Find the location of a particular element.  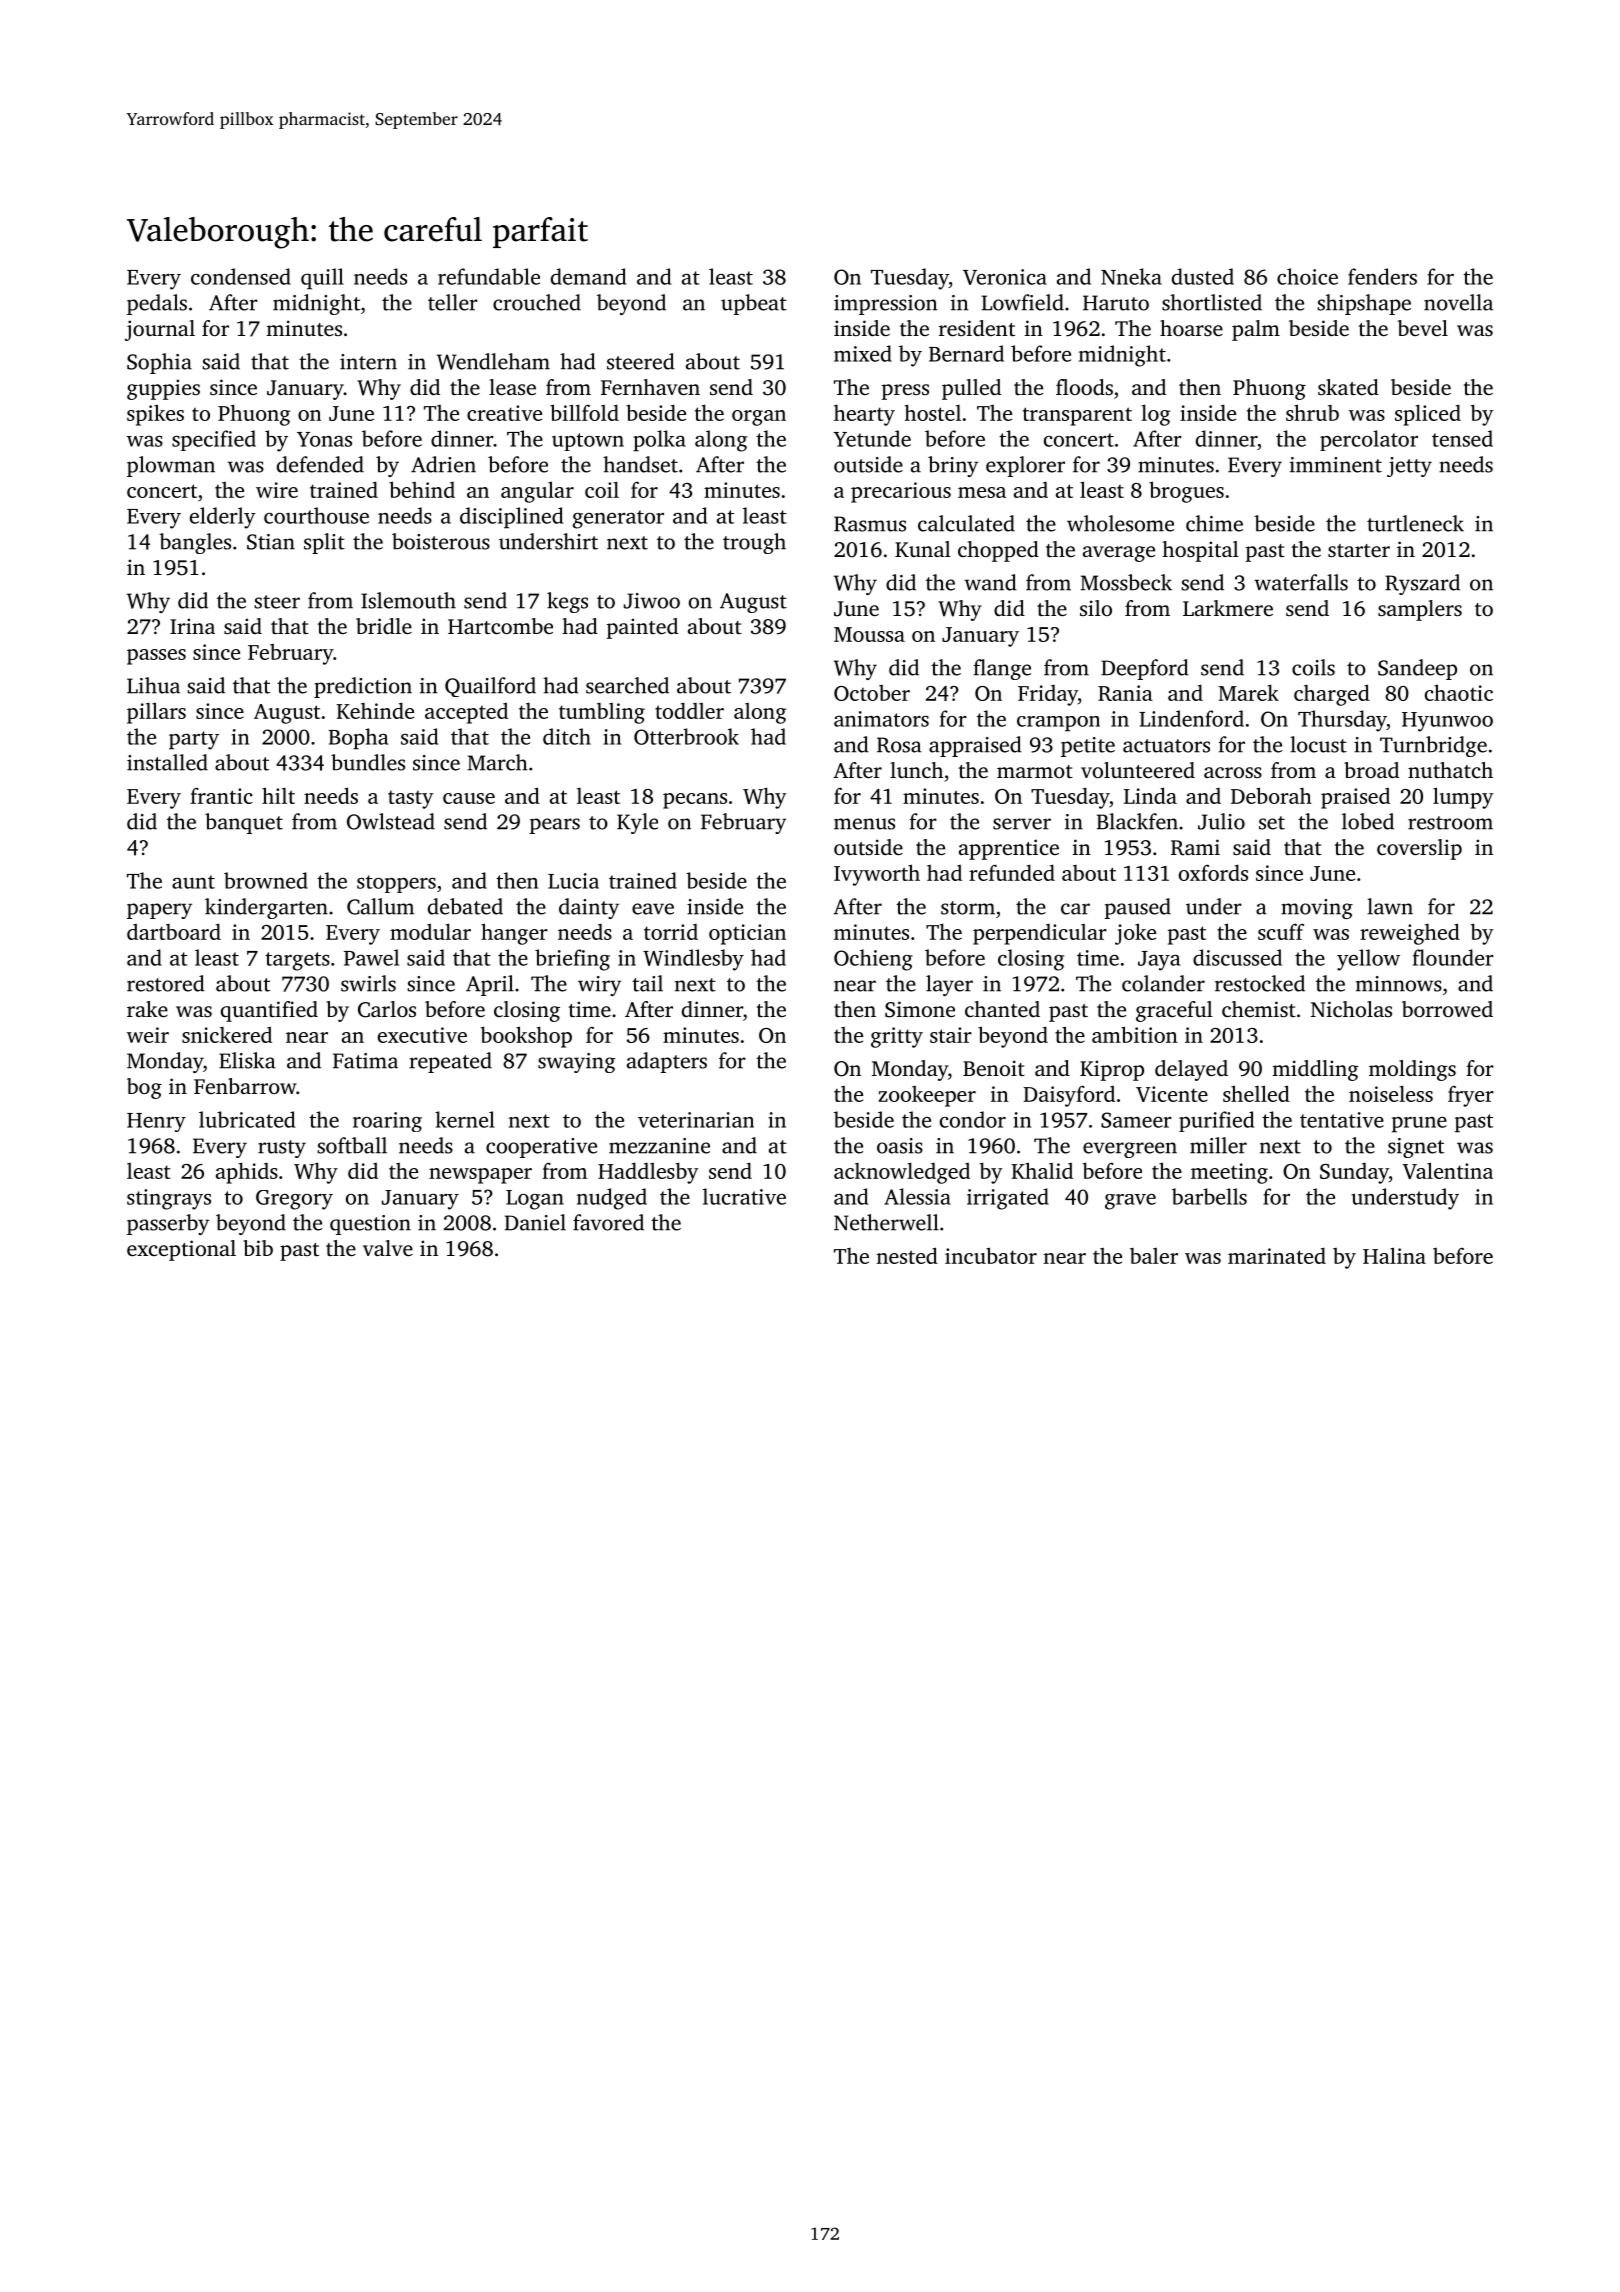

chaotic is located at coordinates (1459, 692).
